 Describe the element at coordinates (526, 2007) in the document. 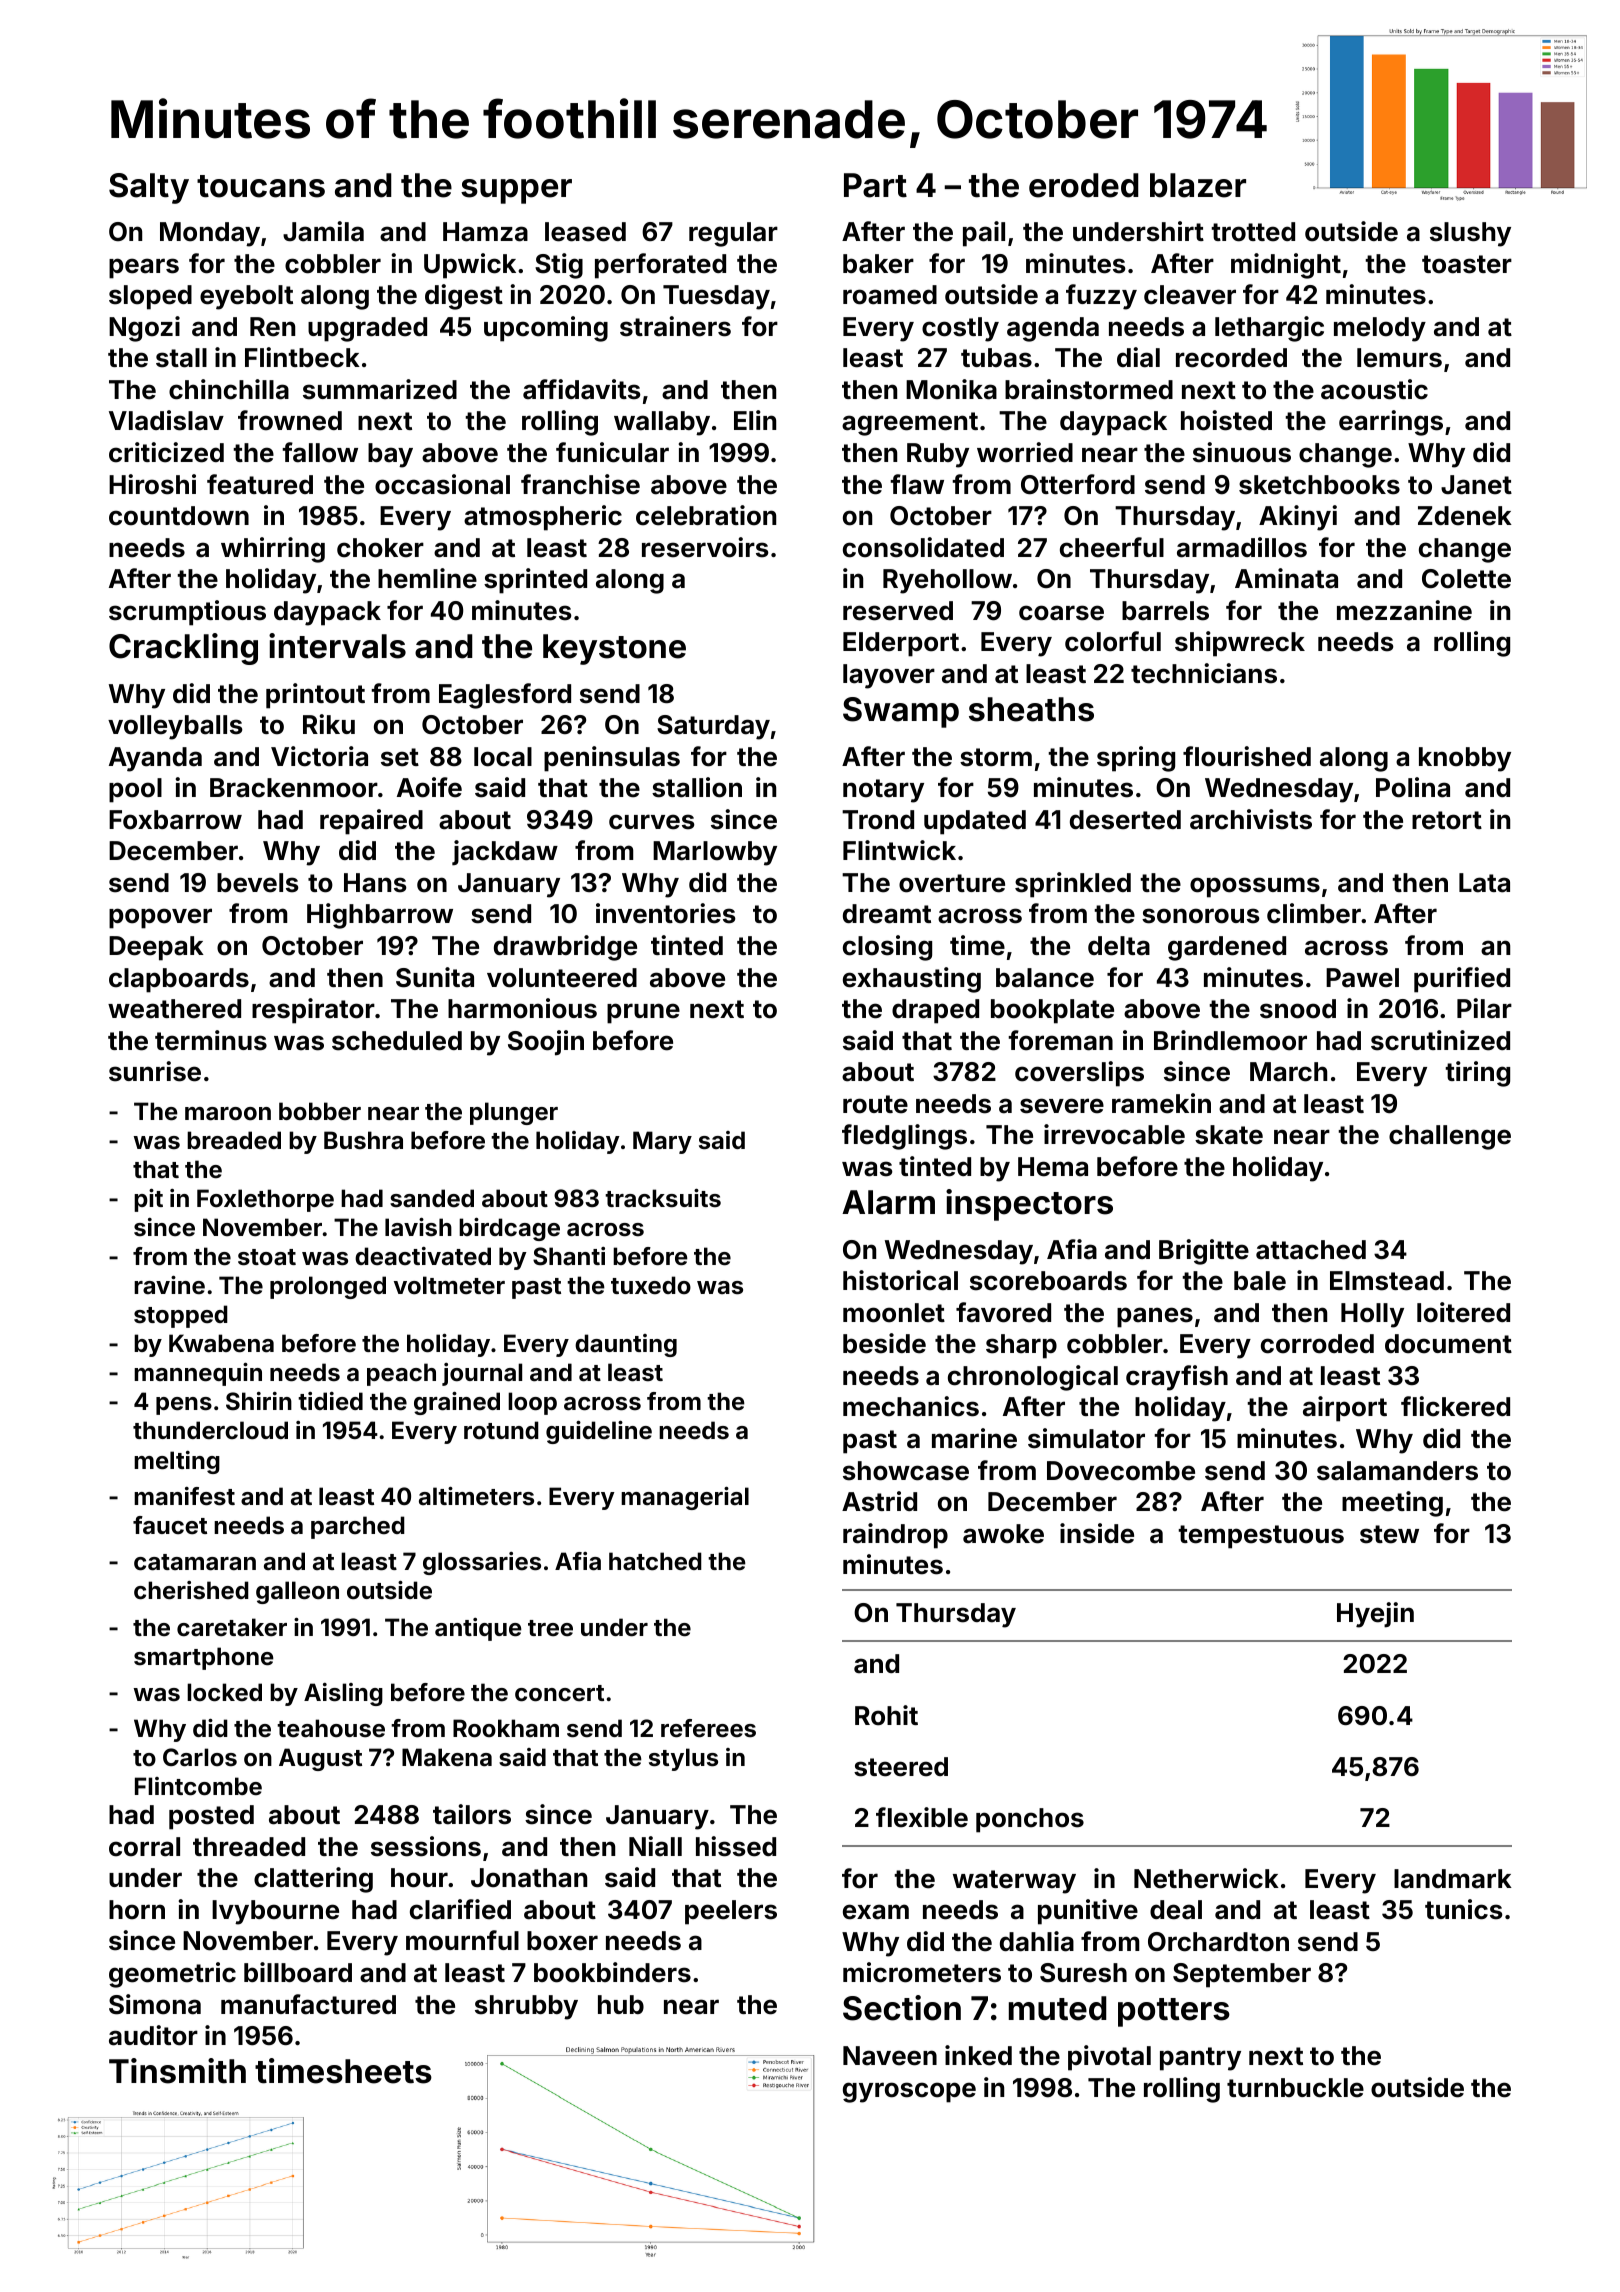

I see `shrubby` at that location.
